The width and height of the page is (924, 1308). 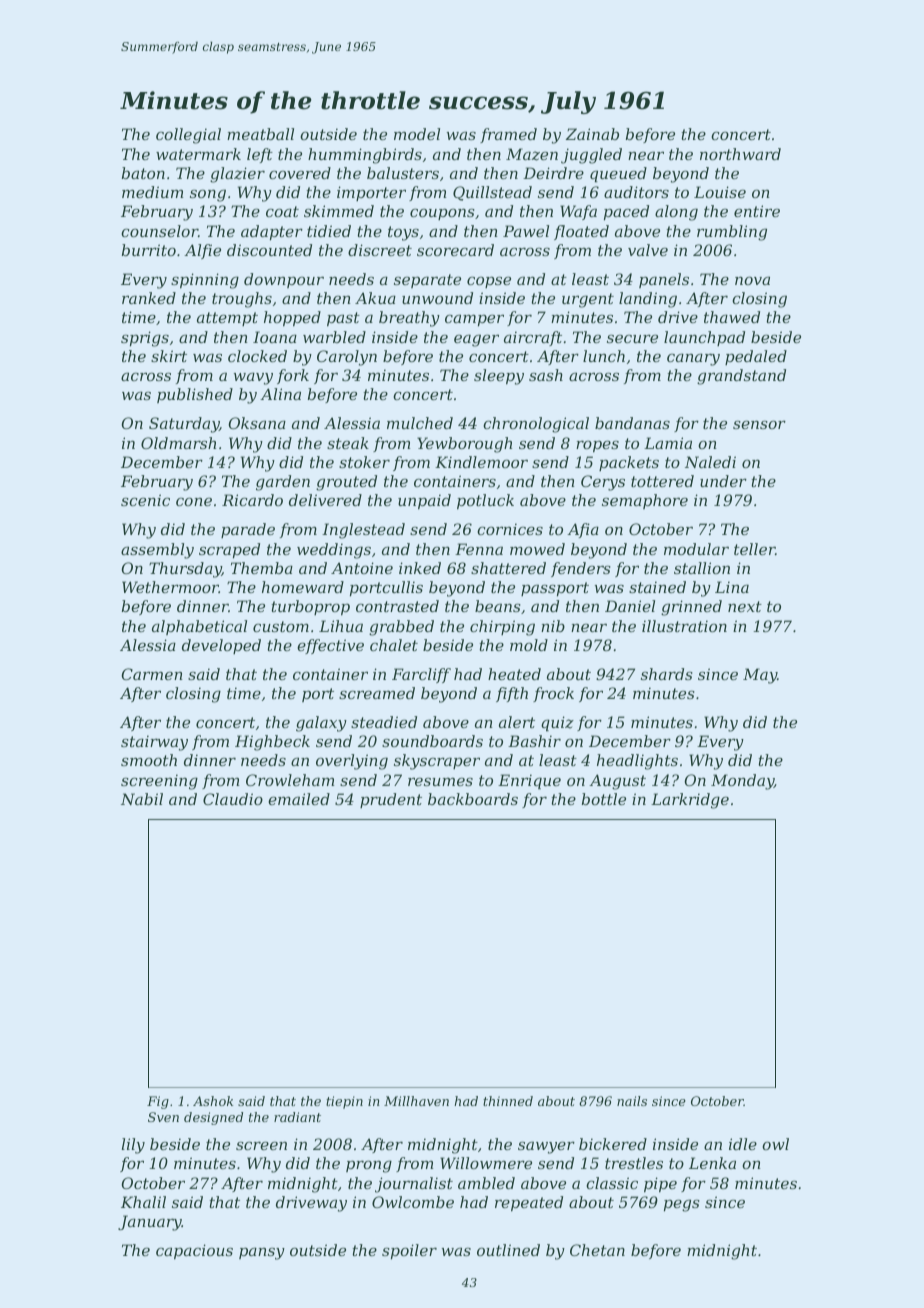 What do you see at coordinates (597, 1250) in the page?
I see `Chetan` at bounding box center [597, 1250].
